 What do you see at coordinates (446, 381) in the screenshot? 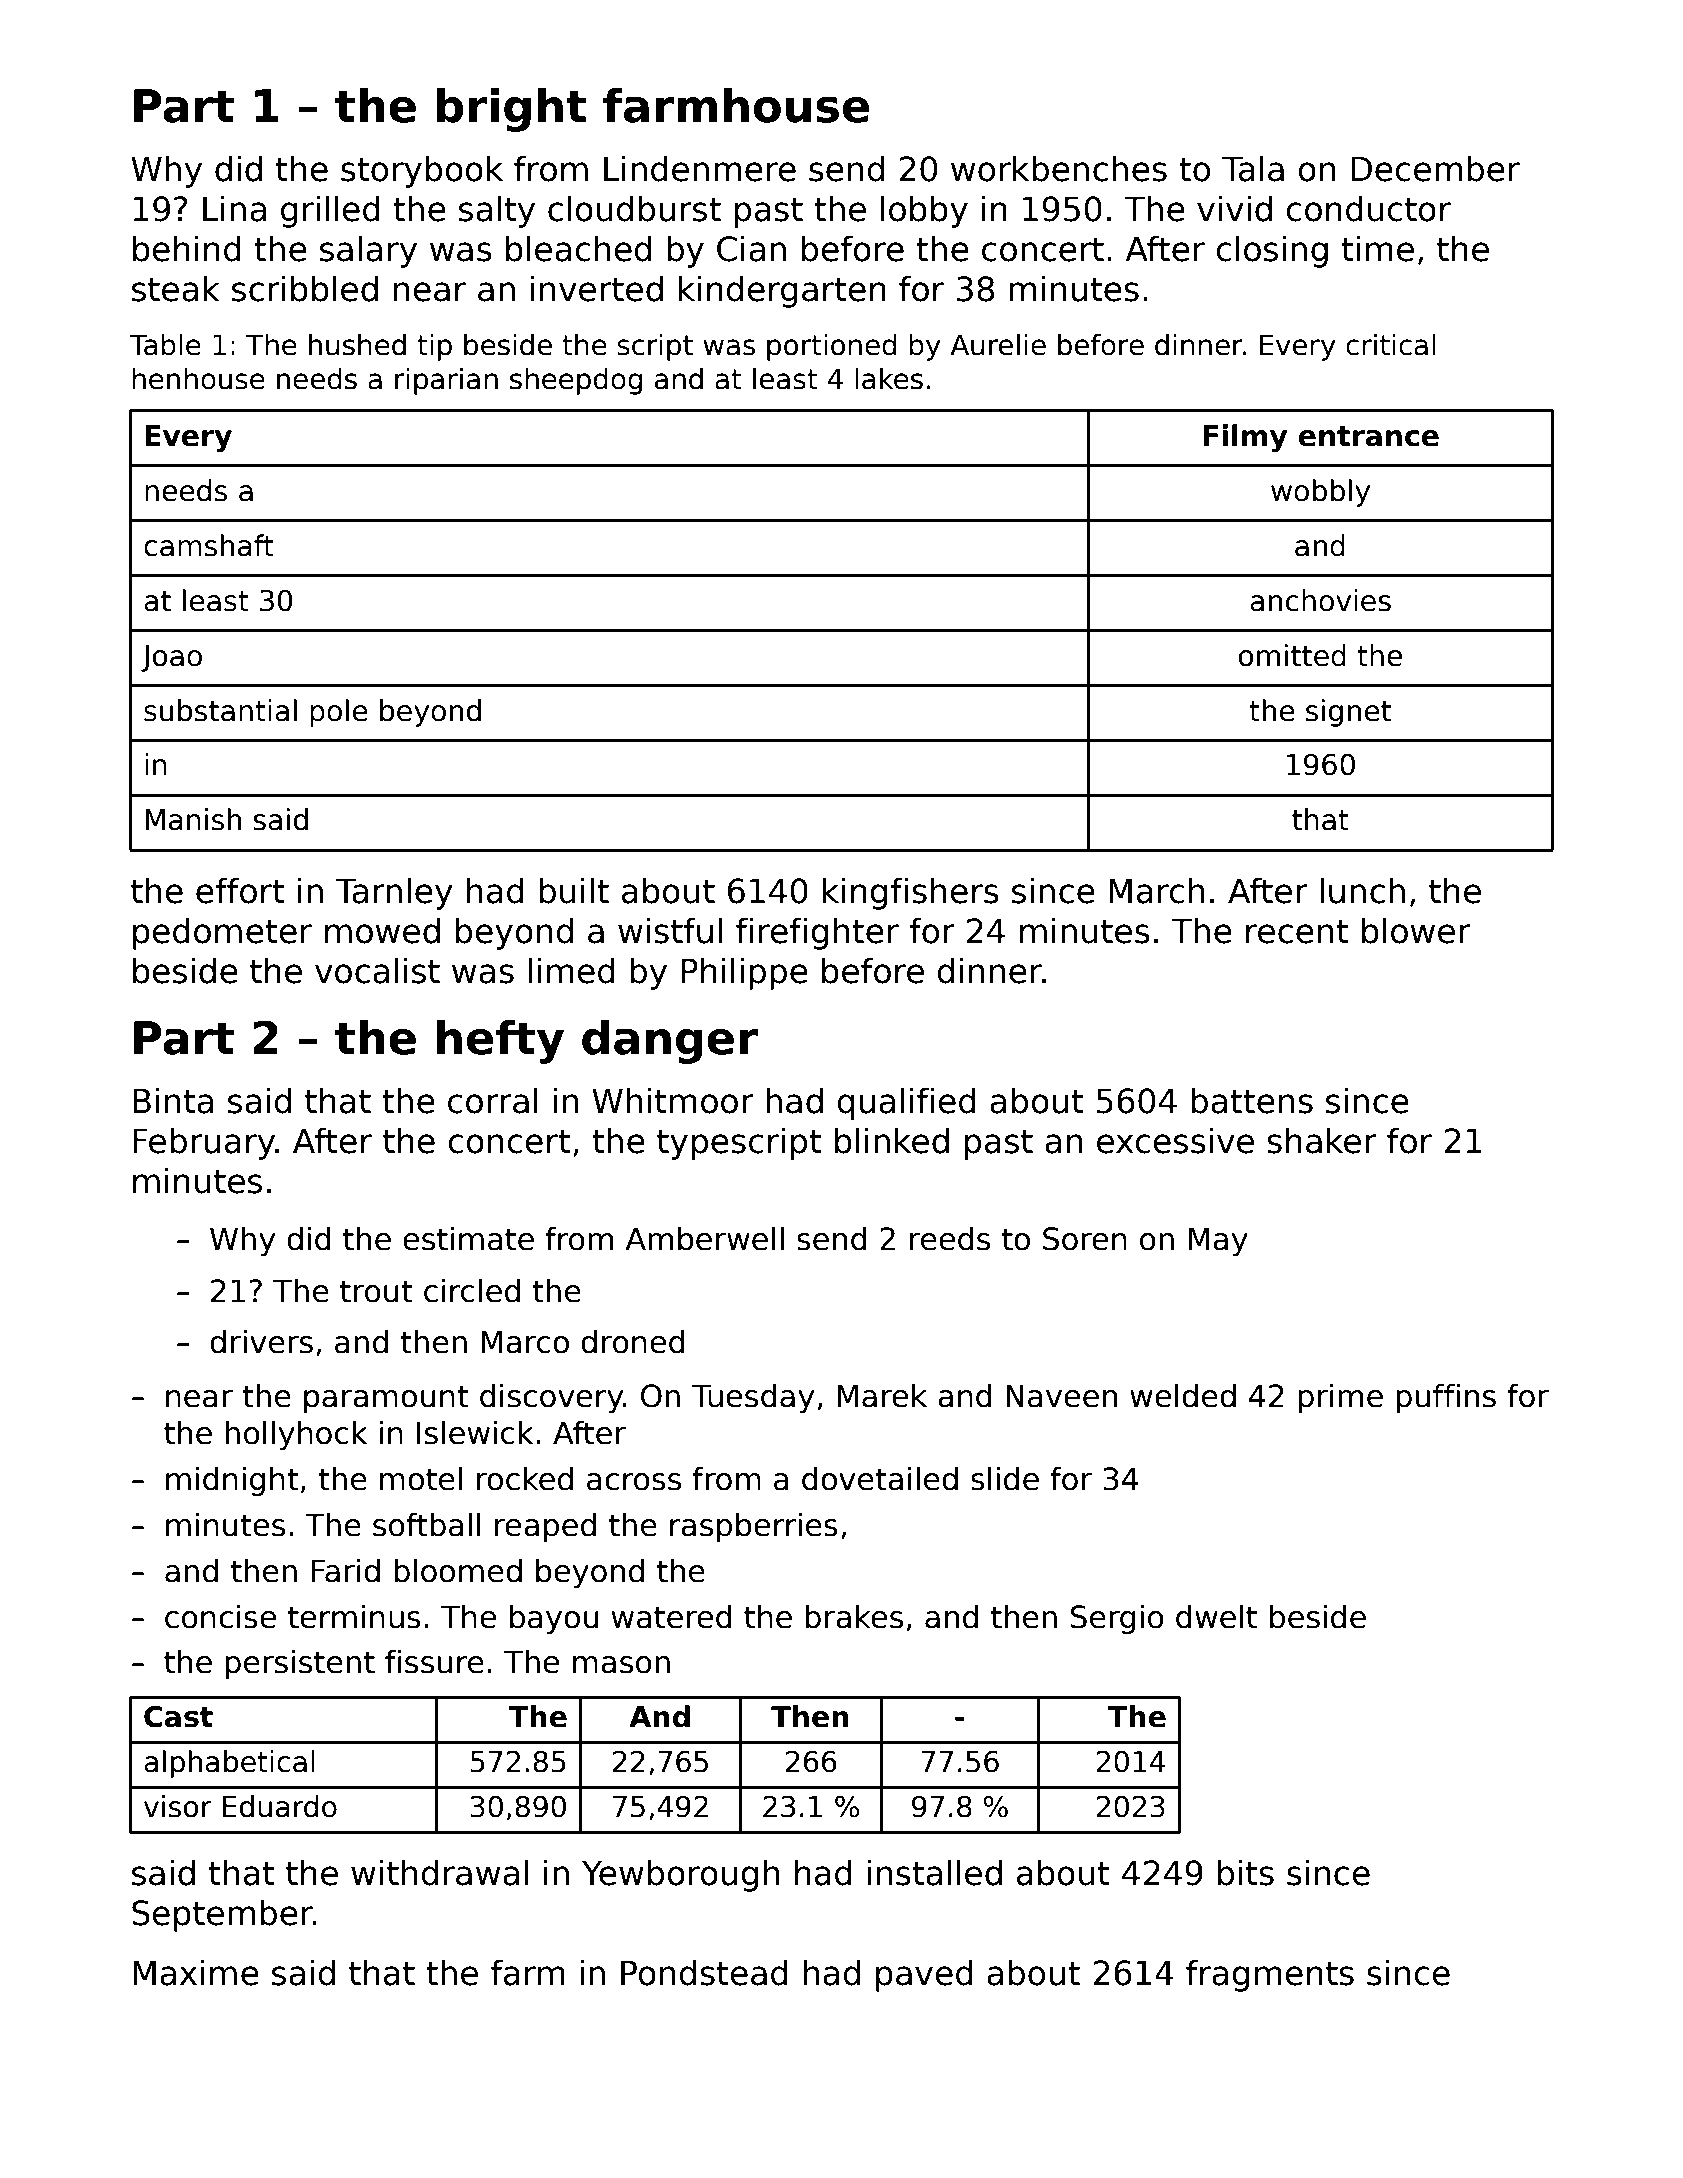
I see `riparian` at bounding box center [446, 381].
